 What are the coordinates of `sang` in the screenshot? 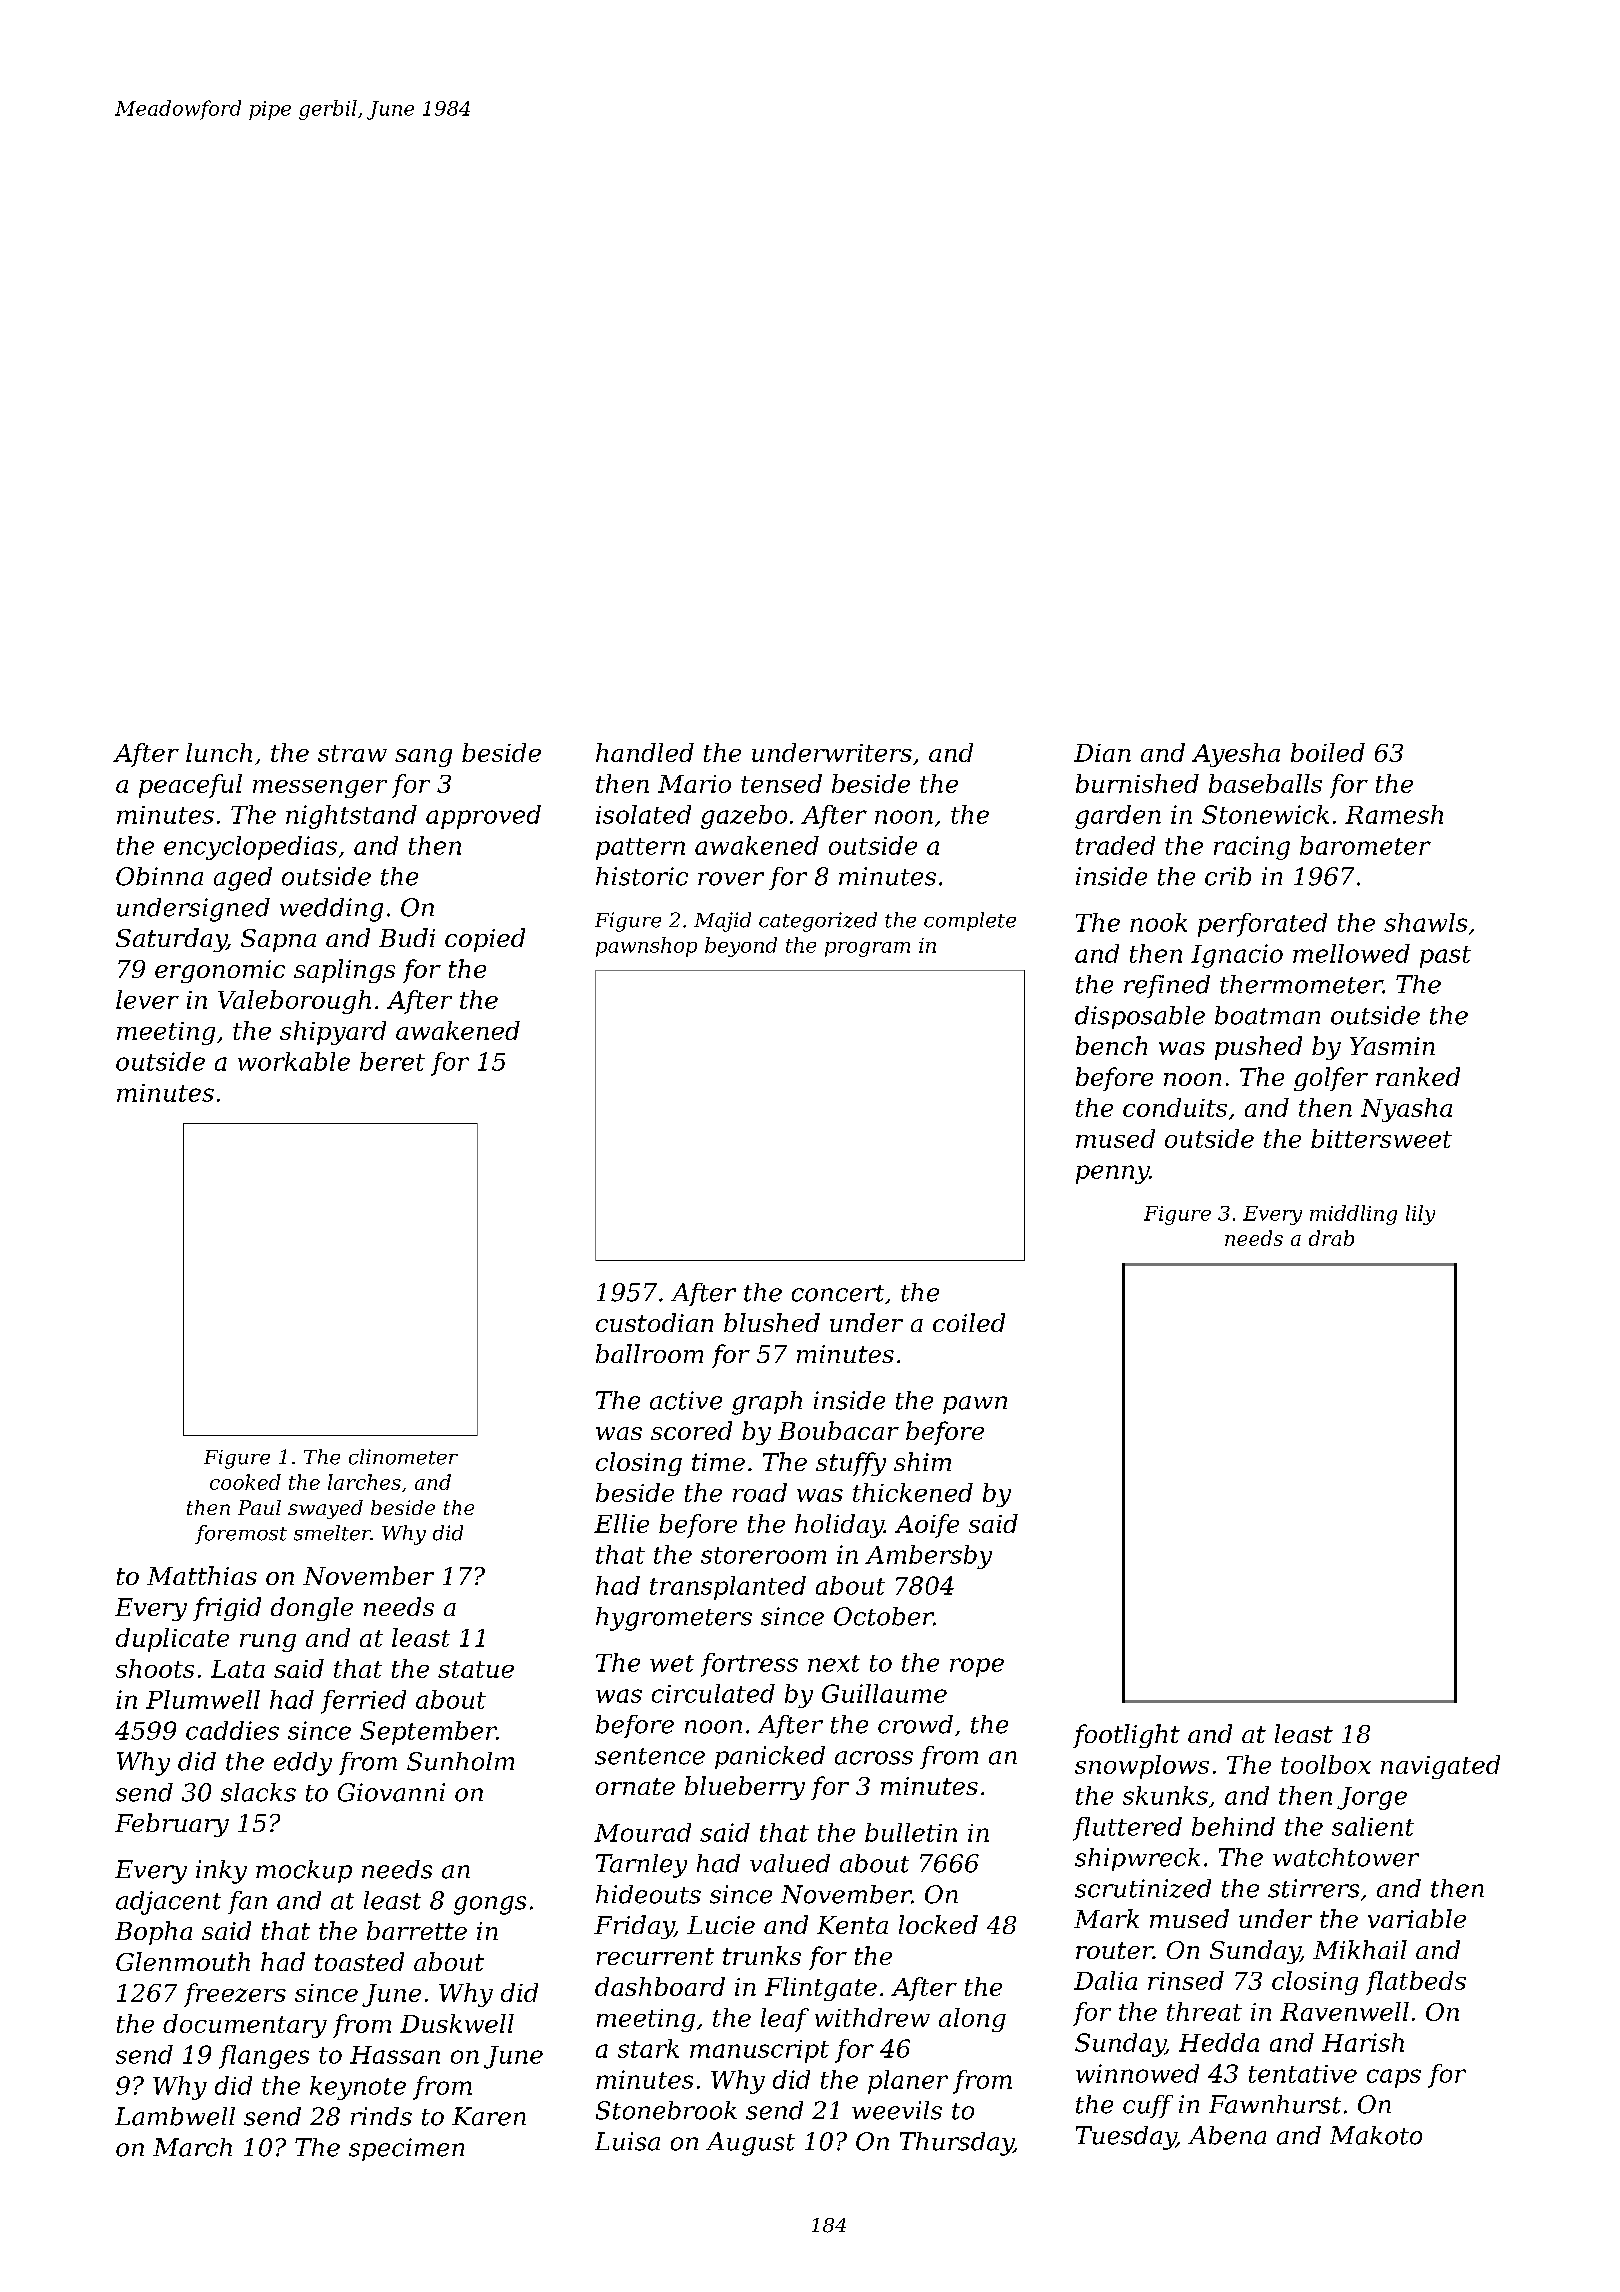 It's located at (423, 758).
